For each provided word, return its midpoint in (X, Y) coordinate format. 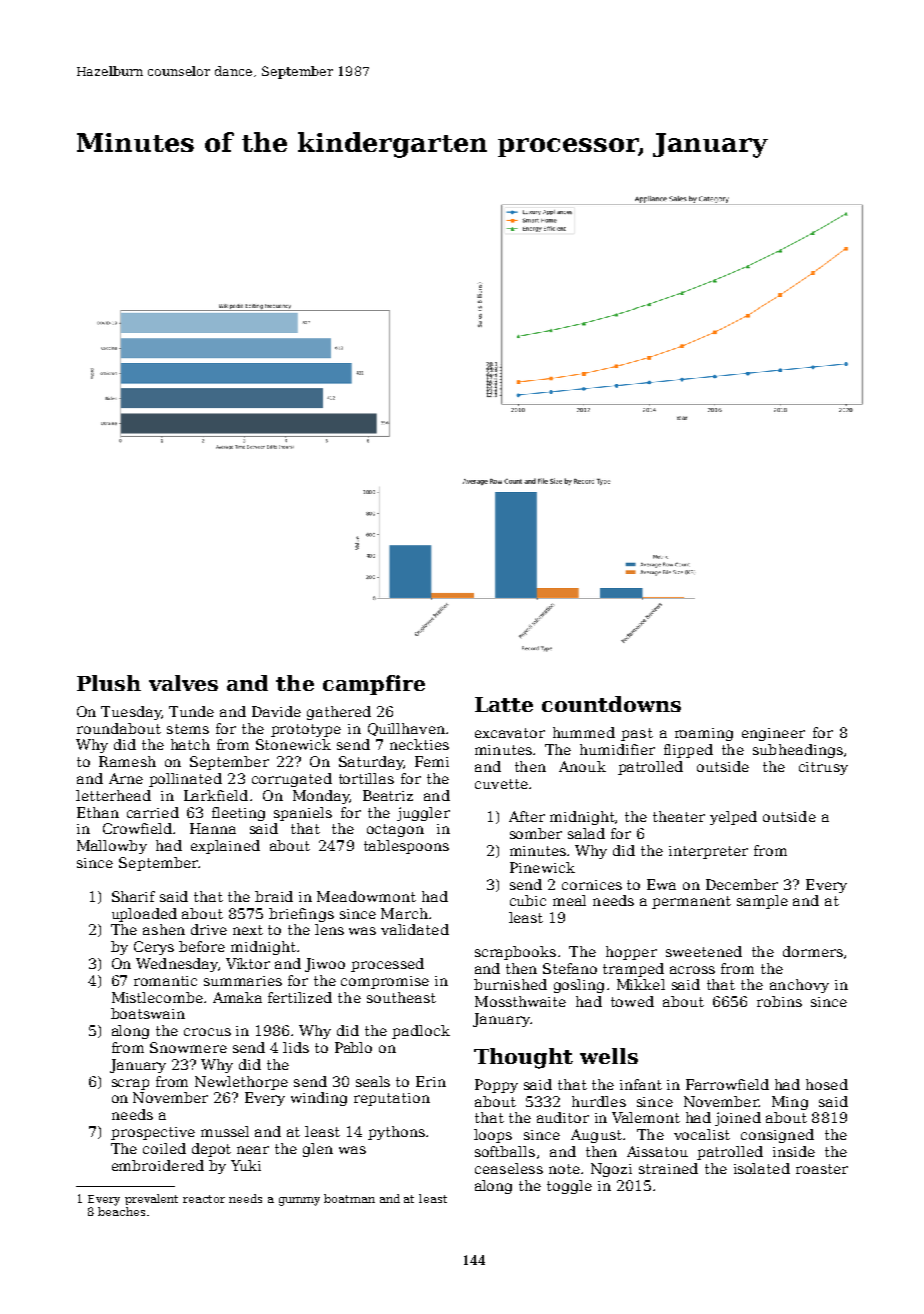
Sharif (133, 896)
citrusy (823, 768)
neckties (419, 744)
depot (211, 1150)
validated (415, 929)
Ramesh (127, 761)
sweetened (704, 951)
